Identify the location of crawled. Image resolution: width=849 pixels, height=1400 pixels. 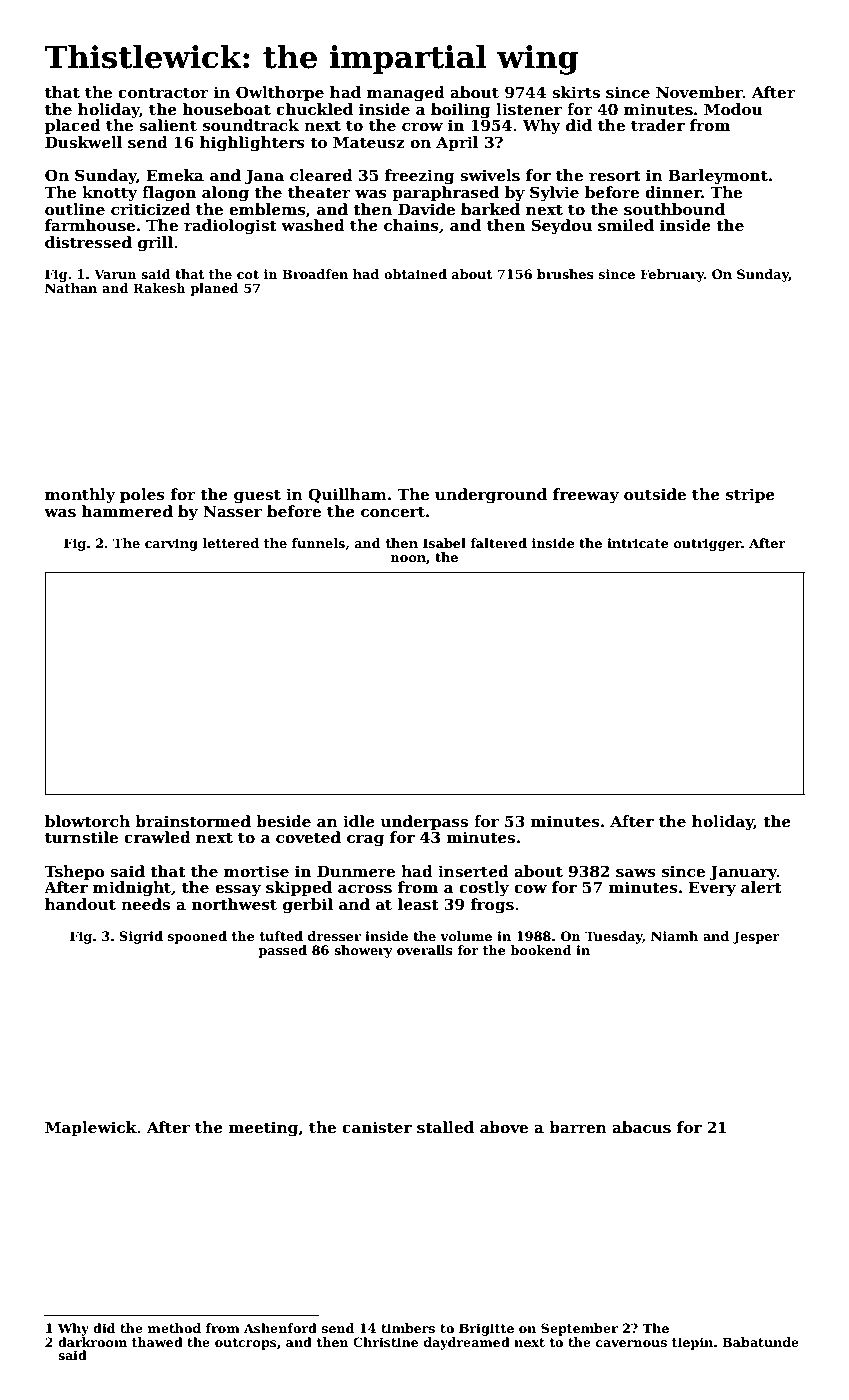
(157, 837).
